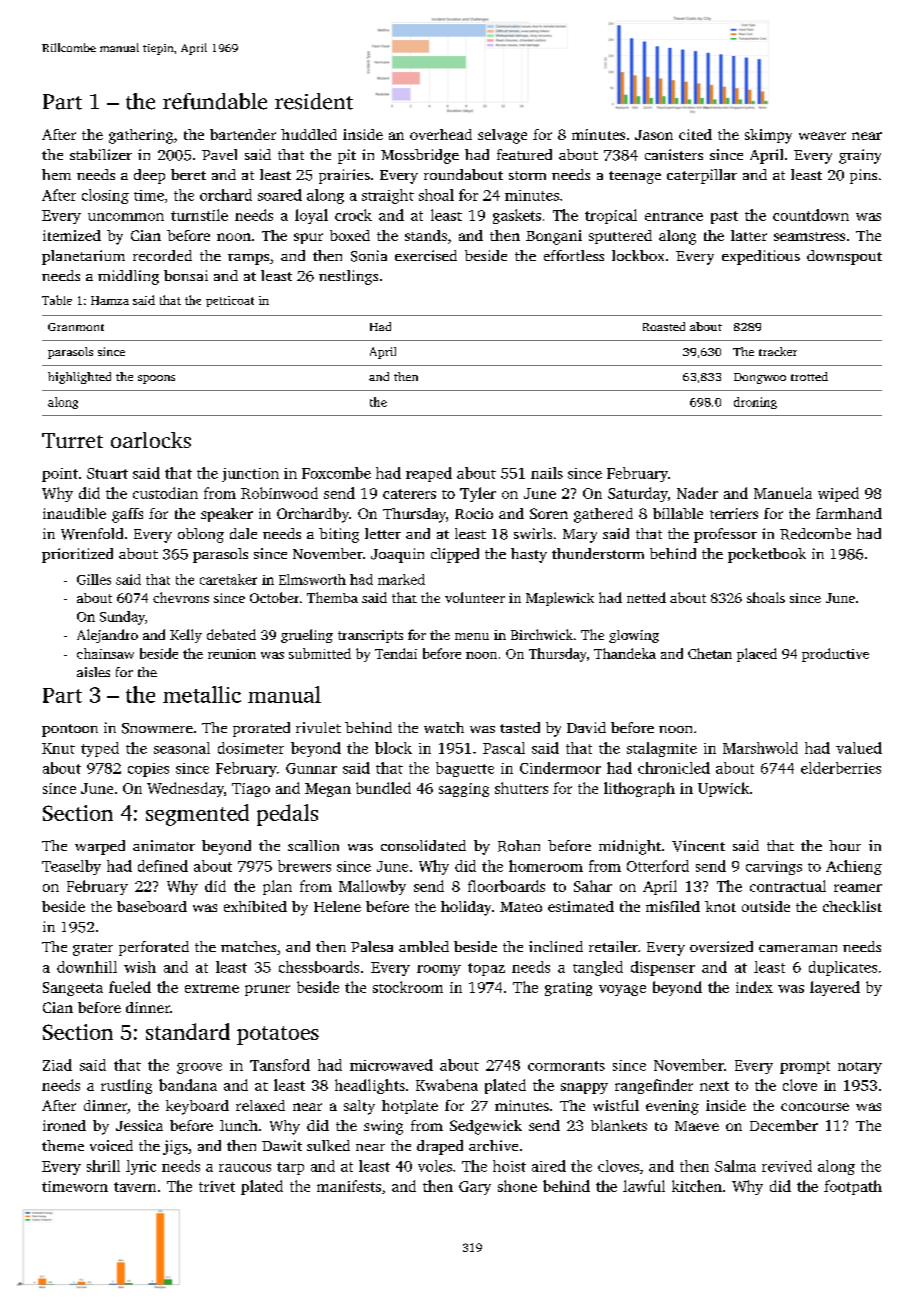 The height and width of the screenshot is (1308, 924). I want to click on Dongwoo, so click(760, 378).
